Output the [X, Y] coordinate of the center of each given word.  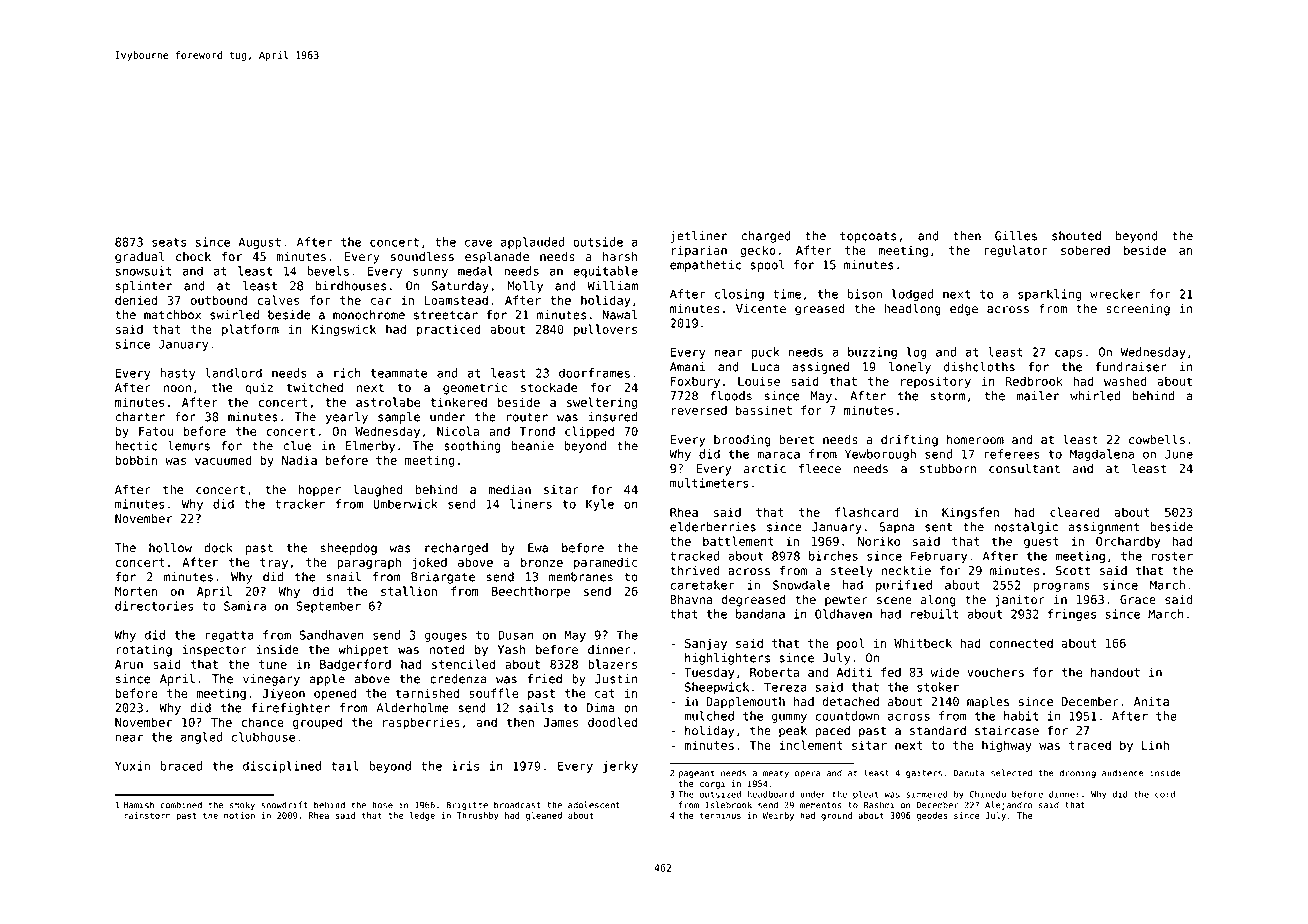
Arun [129, 664]
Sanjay [706, 644]
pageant [696, 774]
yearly [347, 418]
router [527, 417]
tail [345, 766]
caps [1068, 354]
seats [169, 242]
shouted [1076, 236]
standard [938, 731]
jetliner [699, 237]
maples [988, 702]
